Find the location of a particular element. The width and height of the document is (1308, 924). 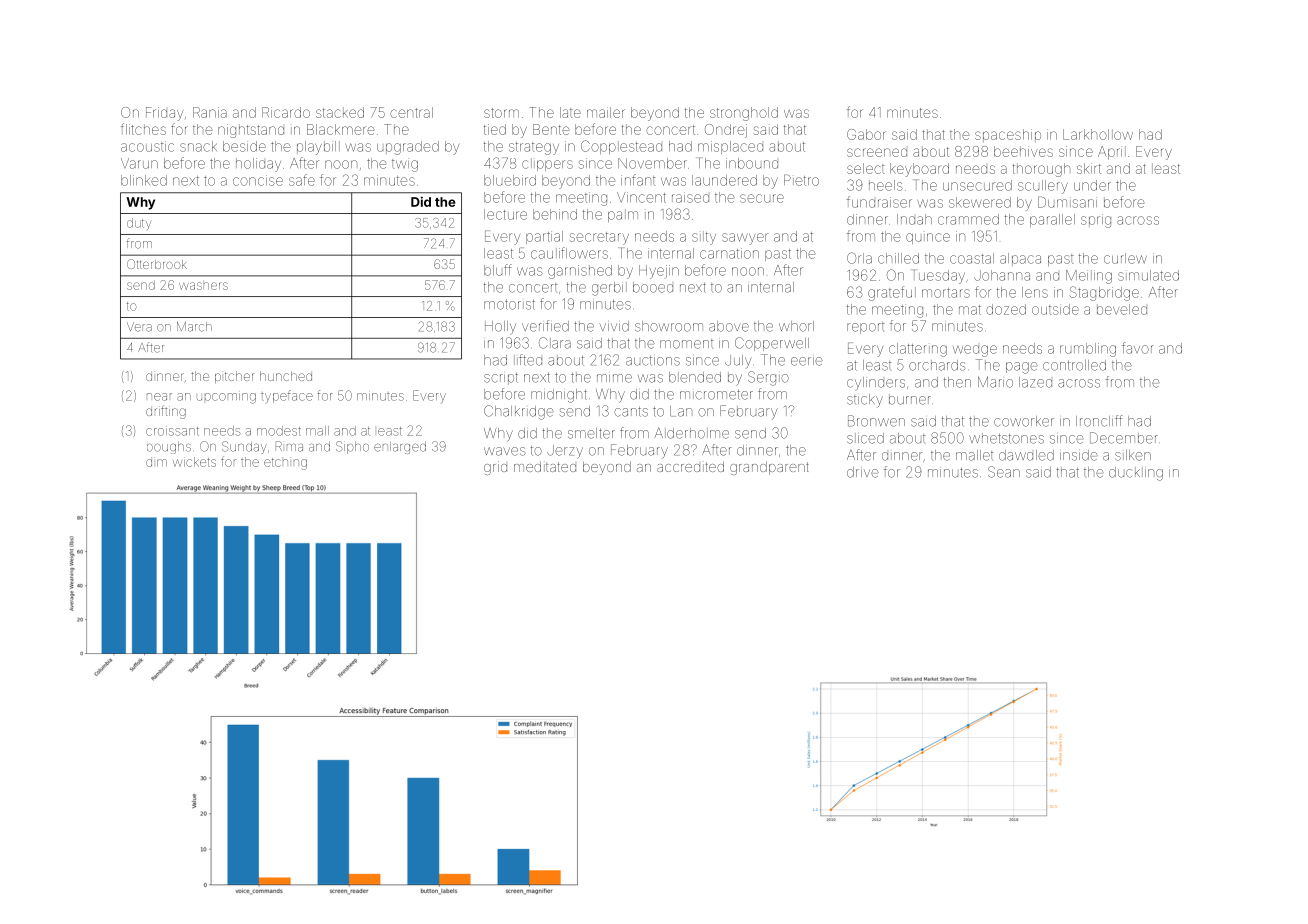

etching is located at coordinates (285, 464).
